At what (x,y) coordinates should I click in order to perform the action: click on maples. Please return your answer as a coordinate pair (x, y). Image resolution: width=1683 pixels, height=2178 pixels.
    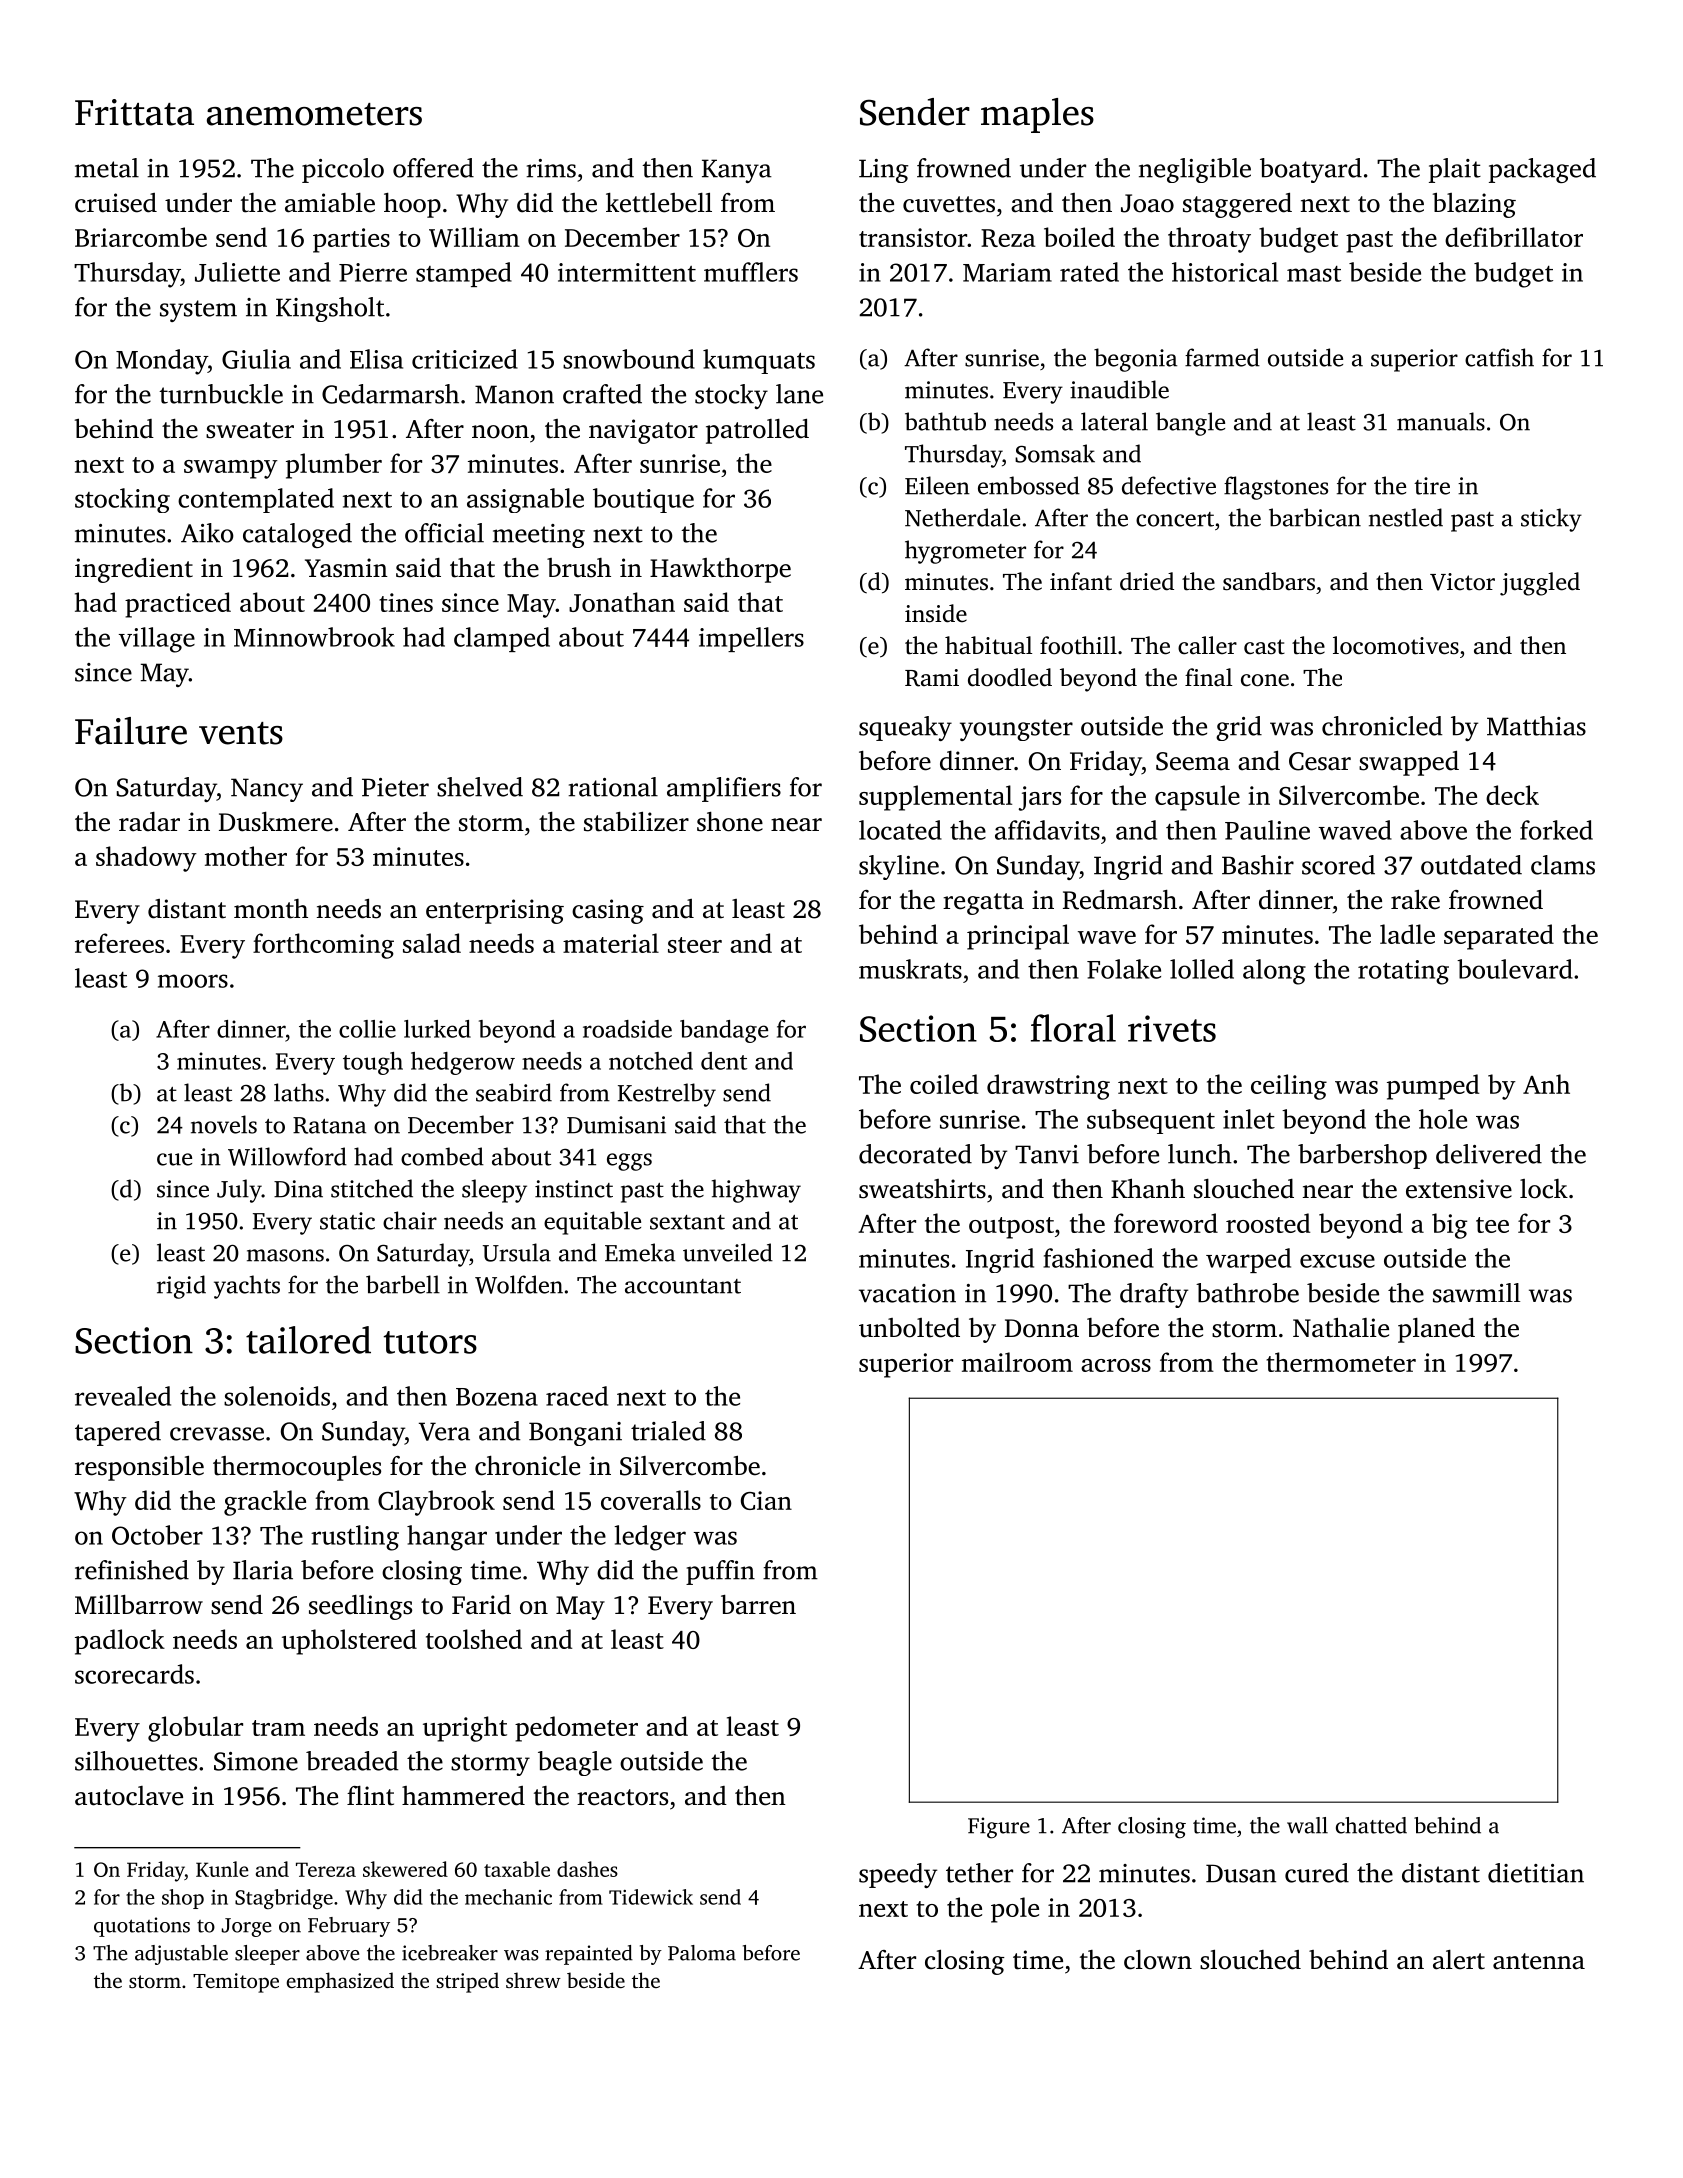
    Looking at the image, I should click on (1037, 115).
